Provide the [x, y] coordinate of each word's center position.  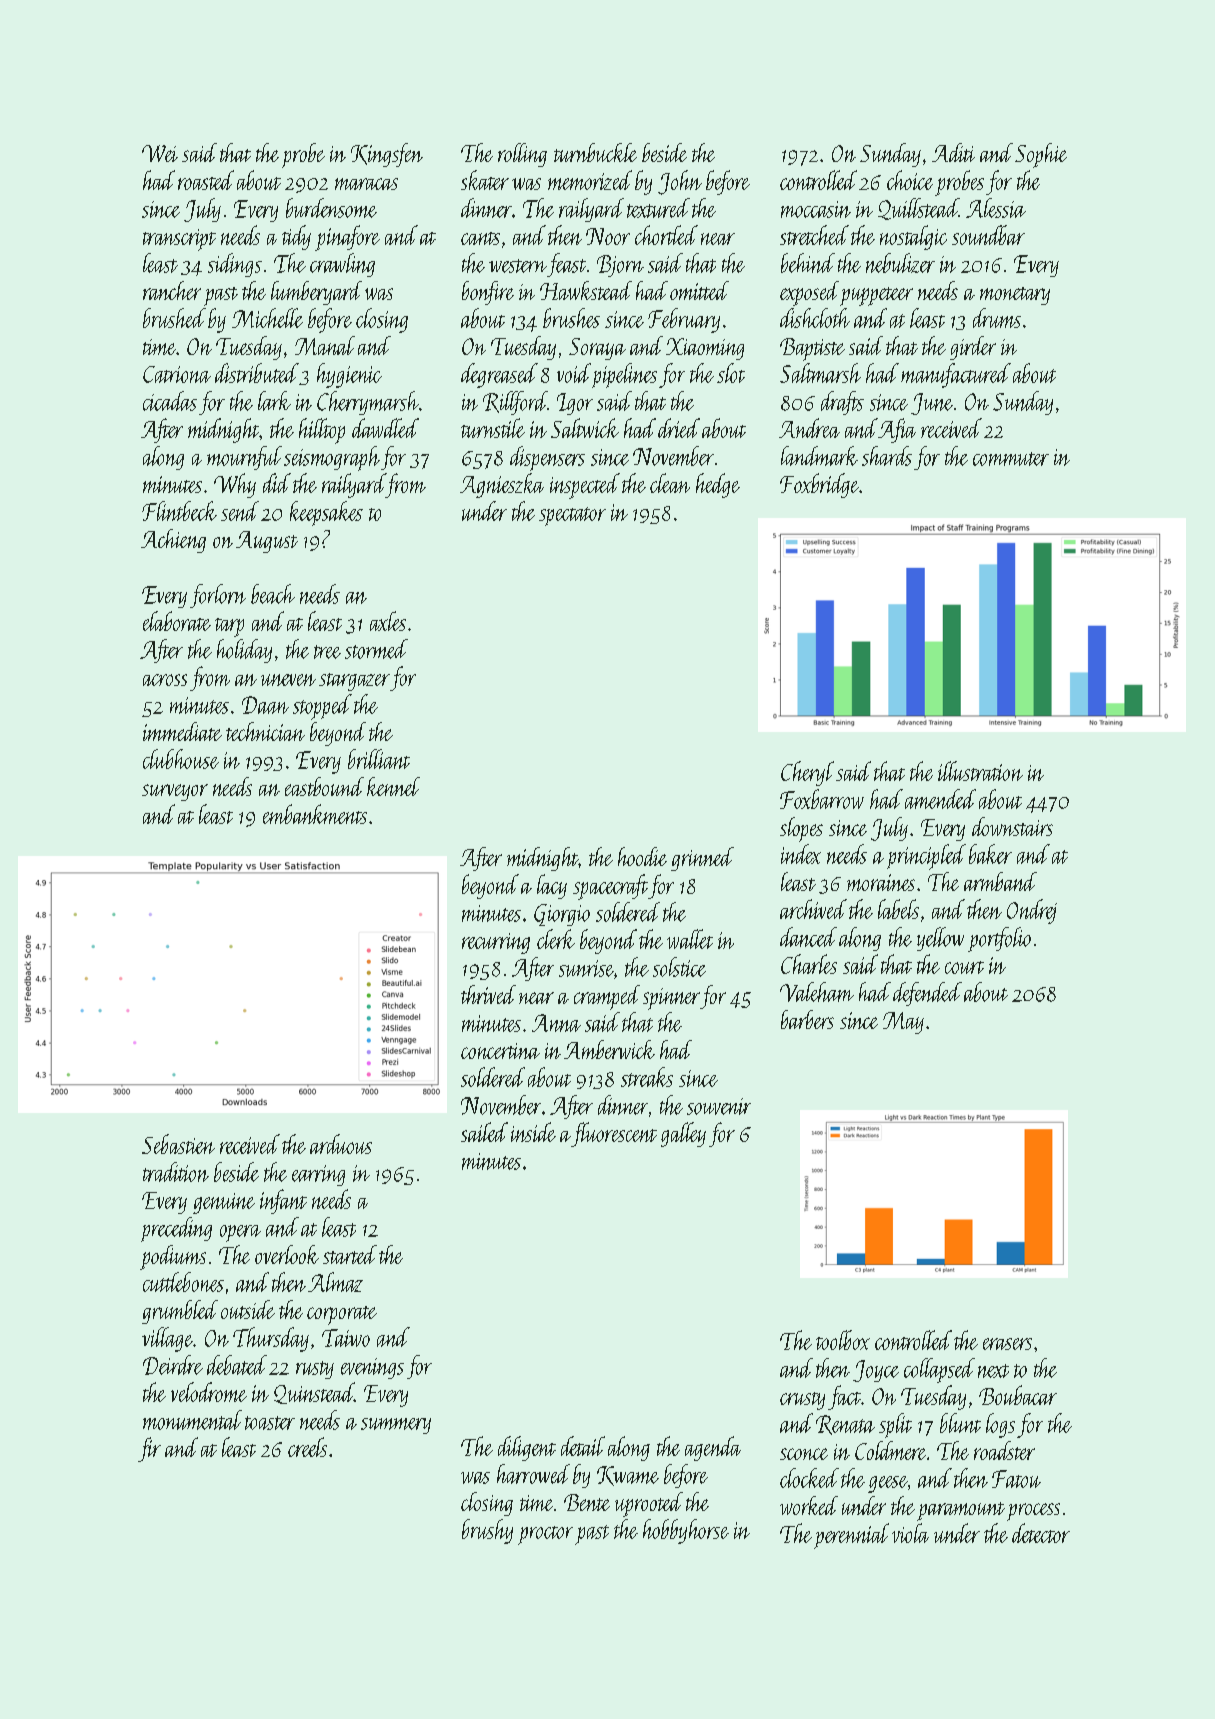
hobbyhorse [686, 1531]
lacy [552, 886]
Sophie [1041, 155]
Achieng [173, 541]
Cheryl [807, 773]
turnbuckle [595, 152]
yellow [940, 939]
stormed [376, 649]
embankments [315, 814]
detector [1041, 1533]
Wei [160, 153]
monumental [192, 1420]
